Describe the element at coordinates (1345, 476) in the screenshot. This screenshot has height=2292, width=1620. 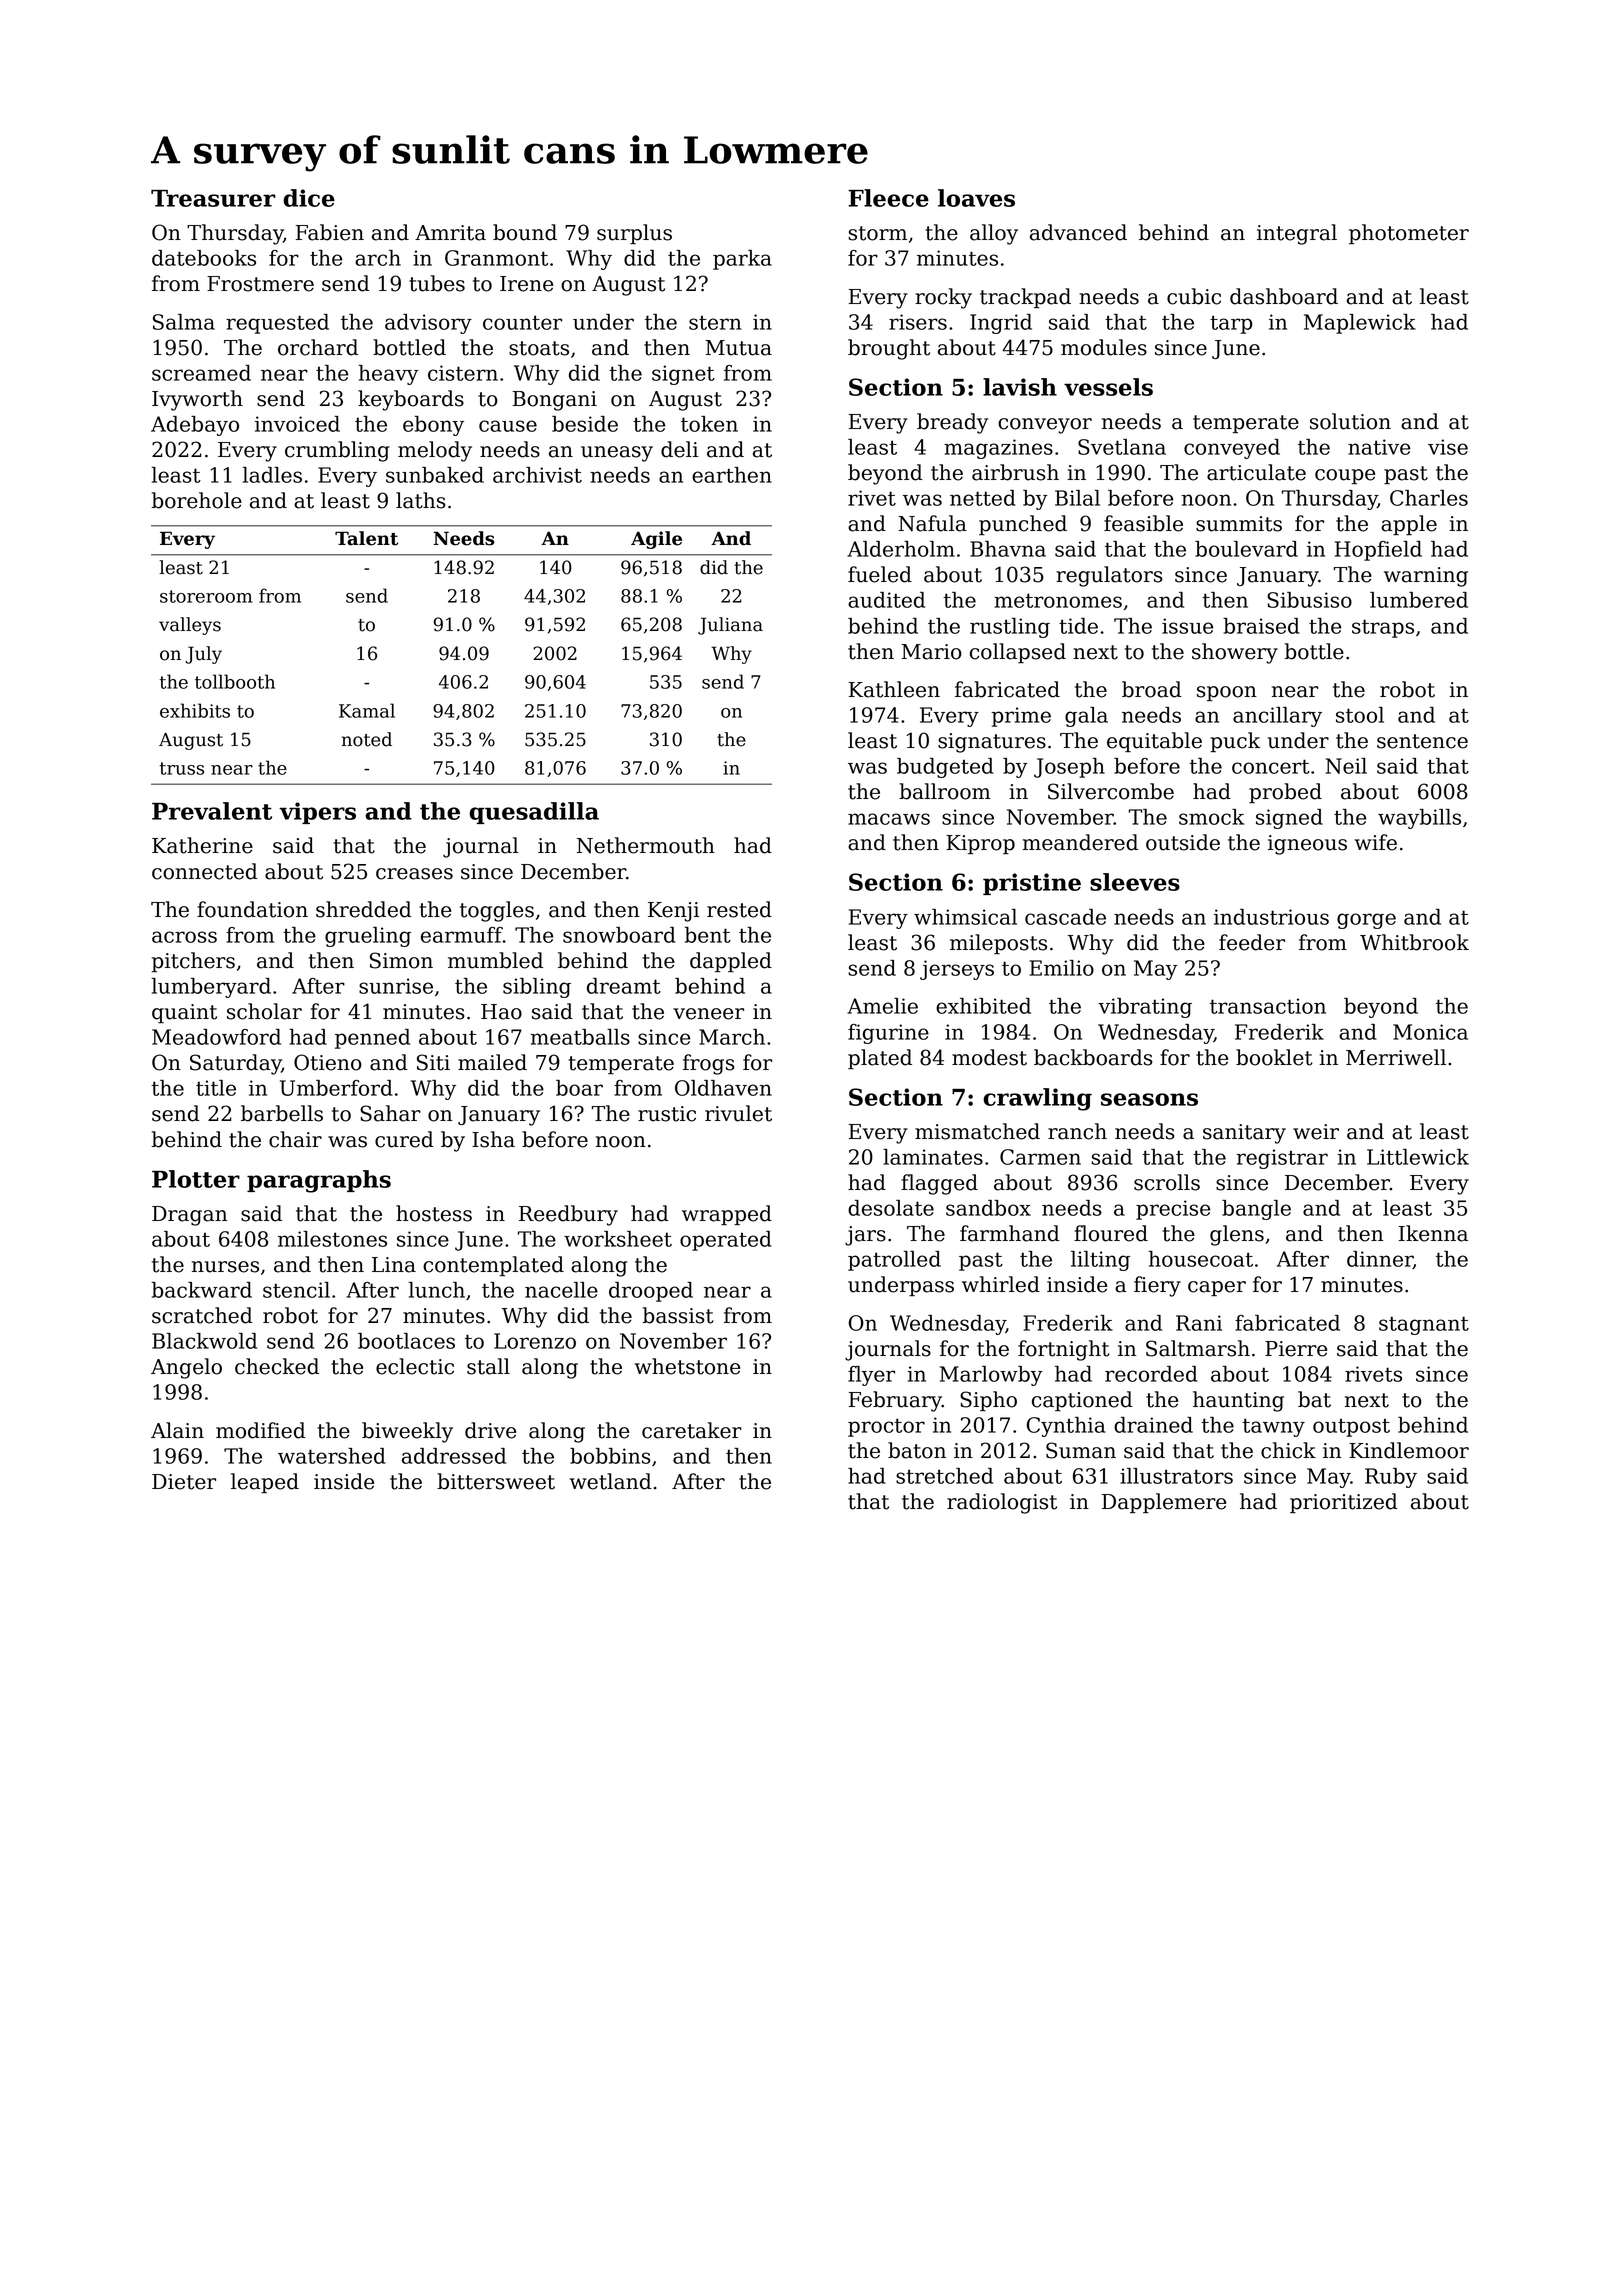
I see `coupe` at that location.
